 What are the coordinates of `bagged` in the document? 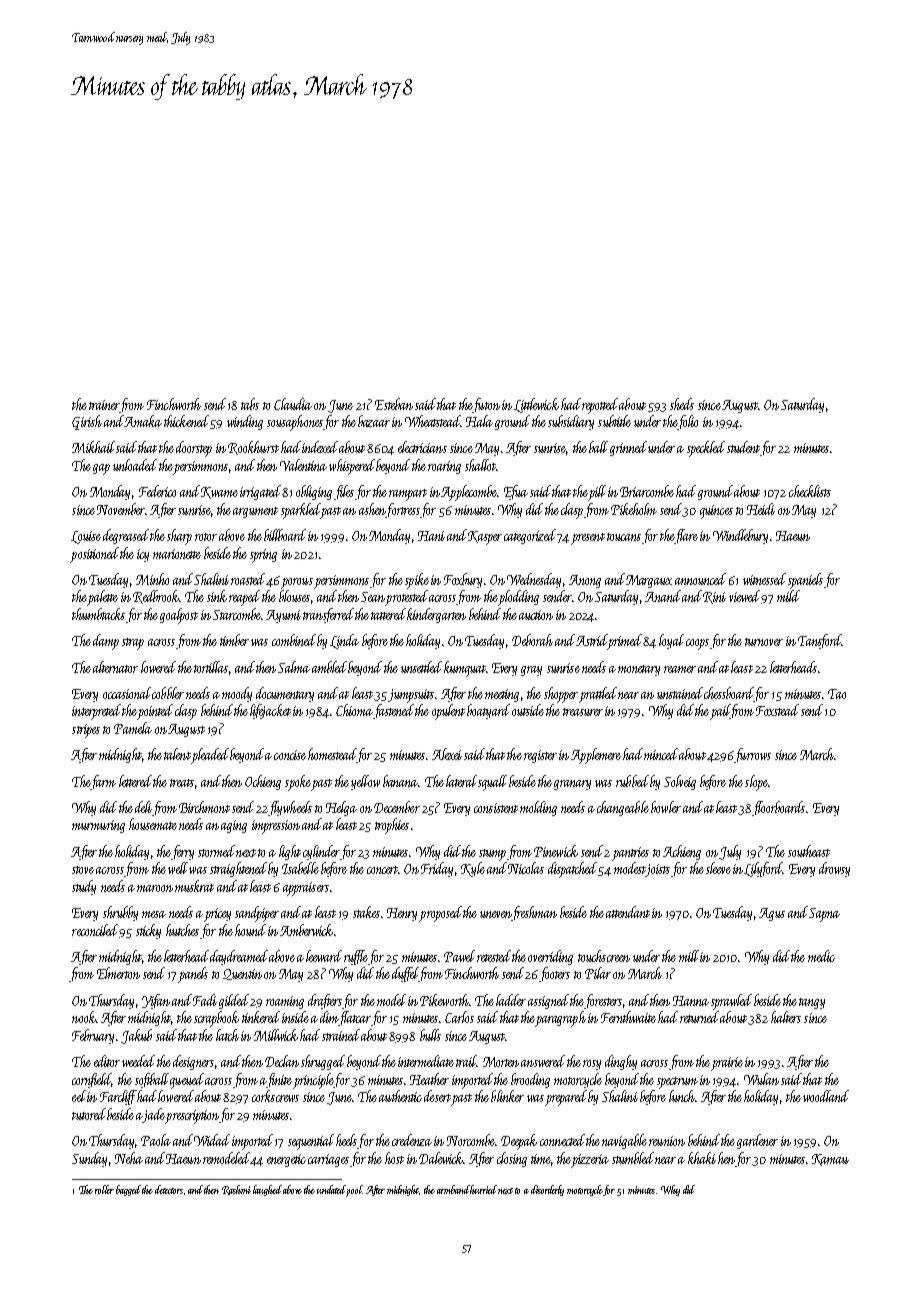 It's located at (128, 1190).
